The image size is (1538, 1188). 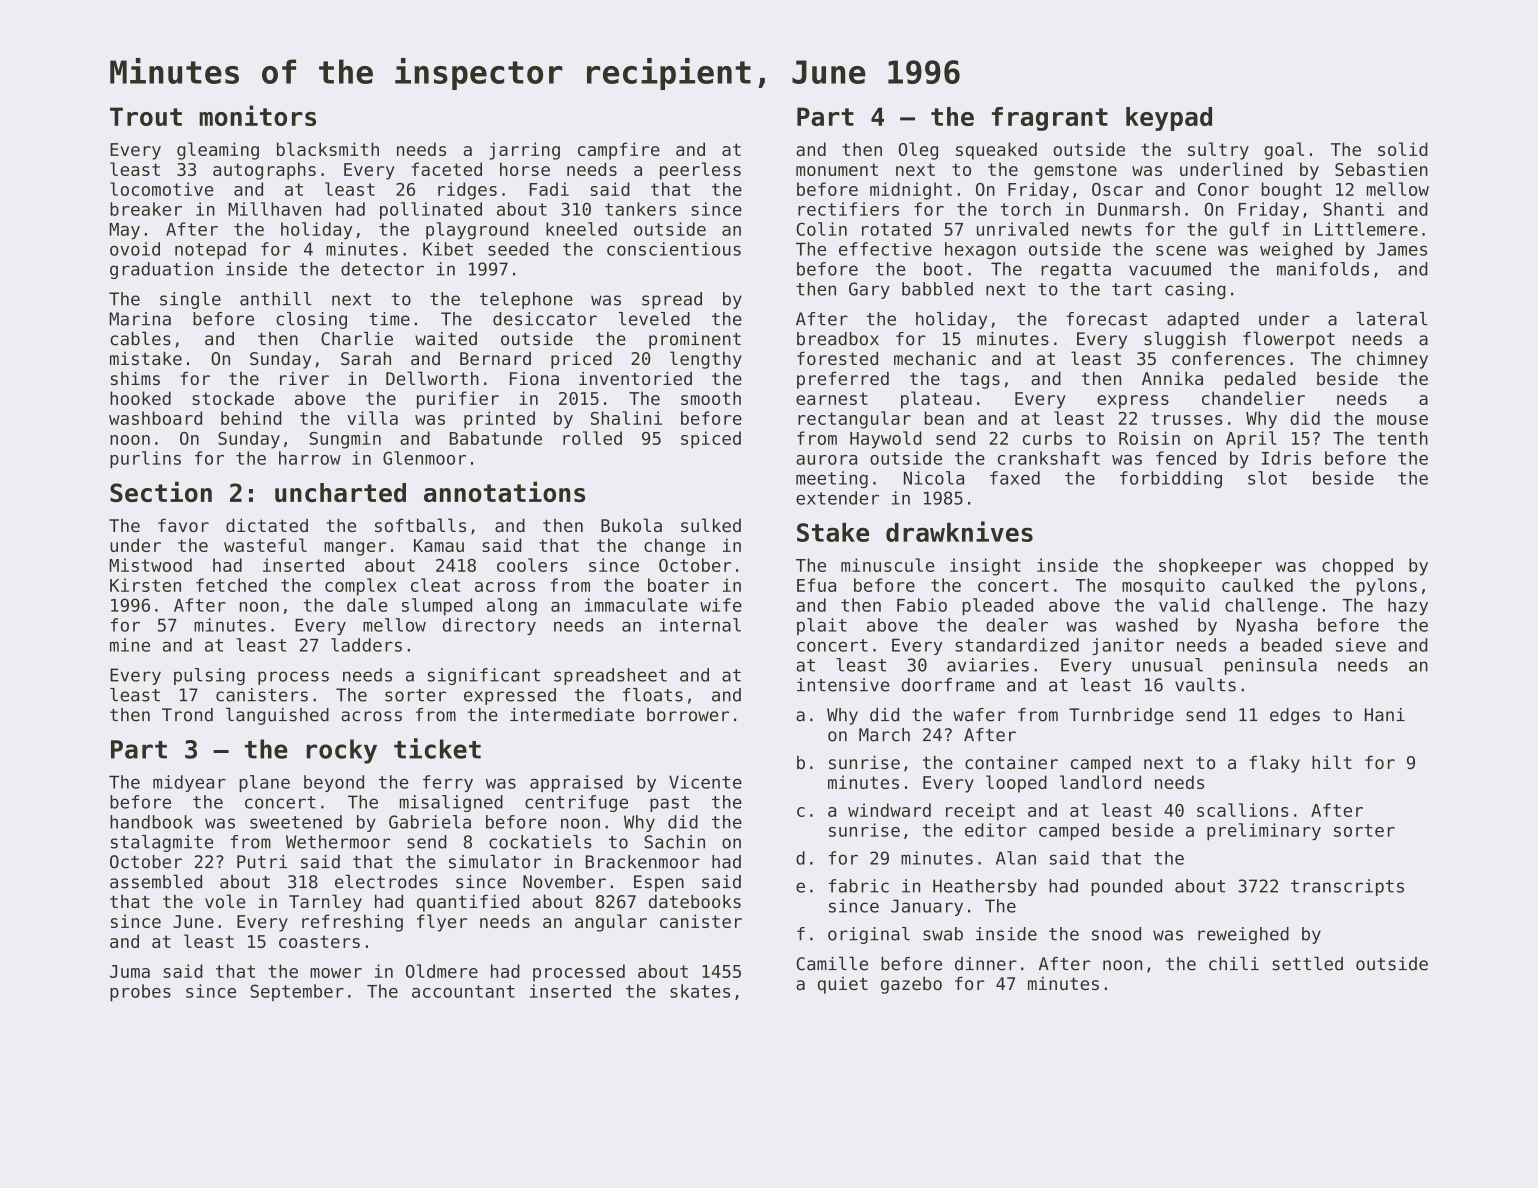 I want to click on aviaries, so click(x=988, y=665).
